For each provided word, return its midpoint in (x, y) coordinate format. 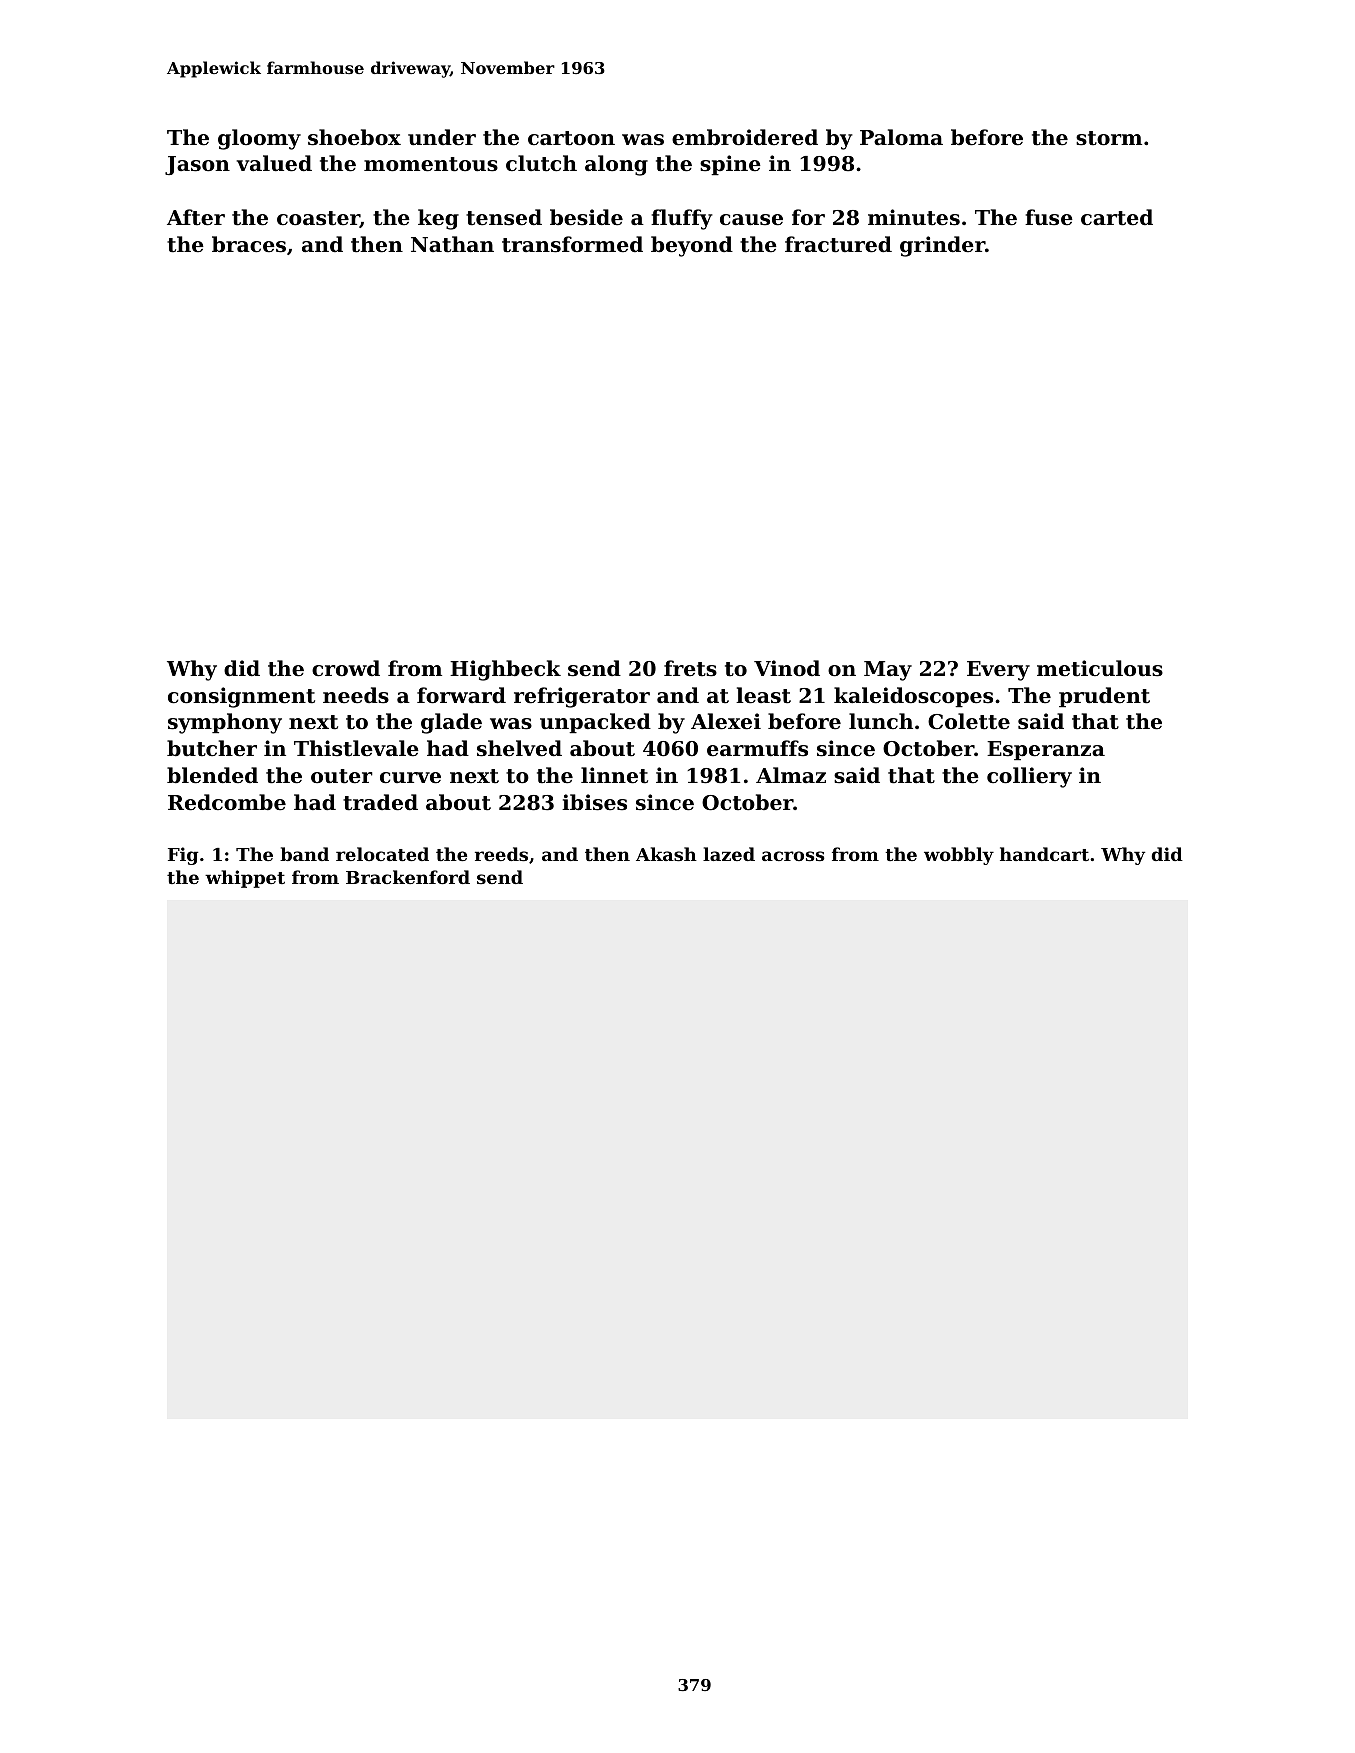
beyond (692, 246)
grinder (942, 246)
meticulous (1100, 668)
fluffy (681, 219)
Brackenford (408, 877)
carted (1117, 217)
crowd (346, 668)
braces (249, 244)
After (196, 217)
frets (690, 668)
